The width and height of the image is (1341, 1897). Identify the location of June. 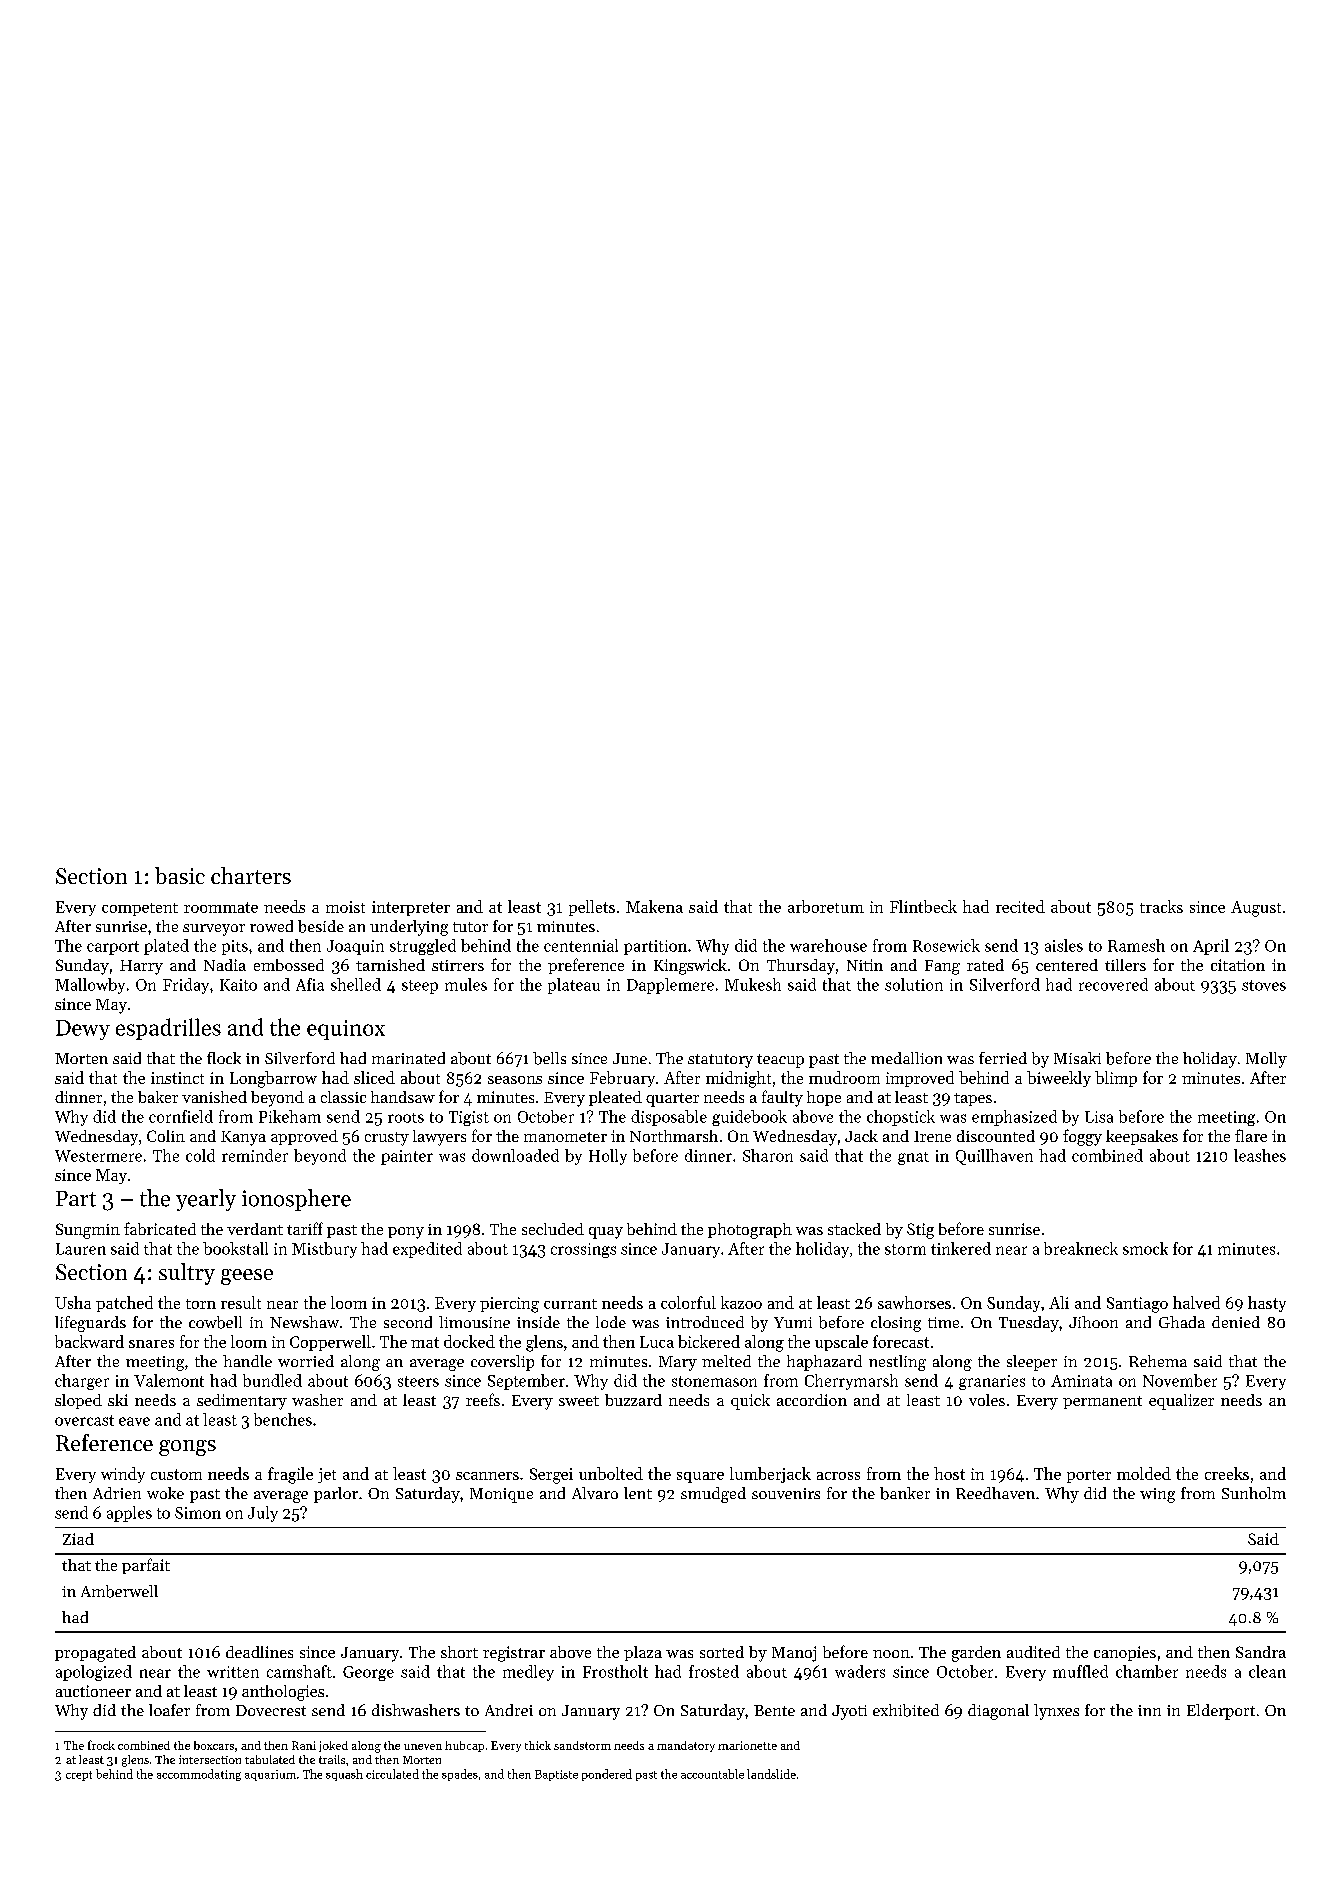
(630, 1058).
